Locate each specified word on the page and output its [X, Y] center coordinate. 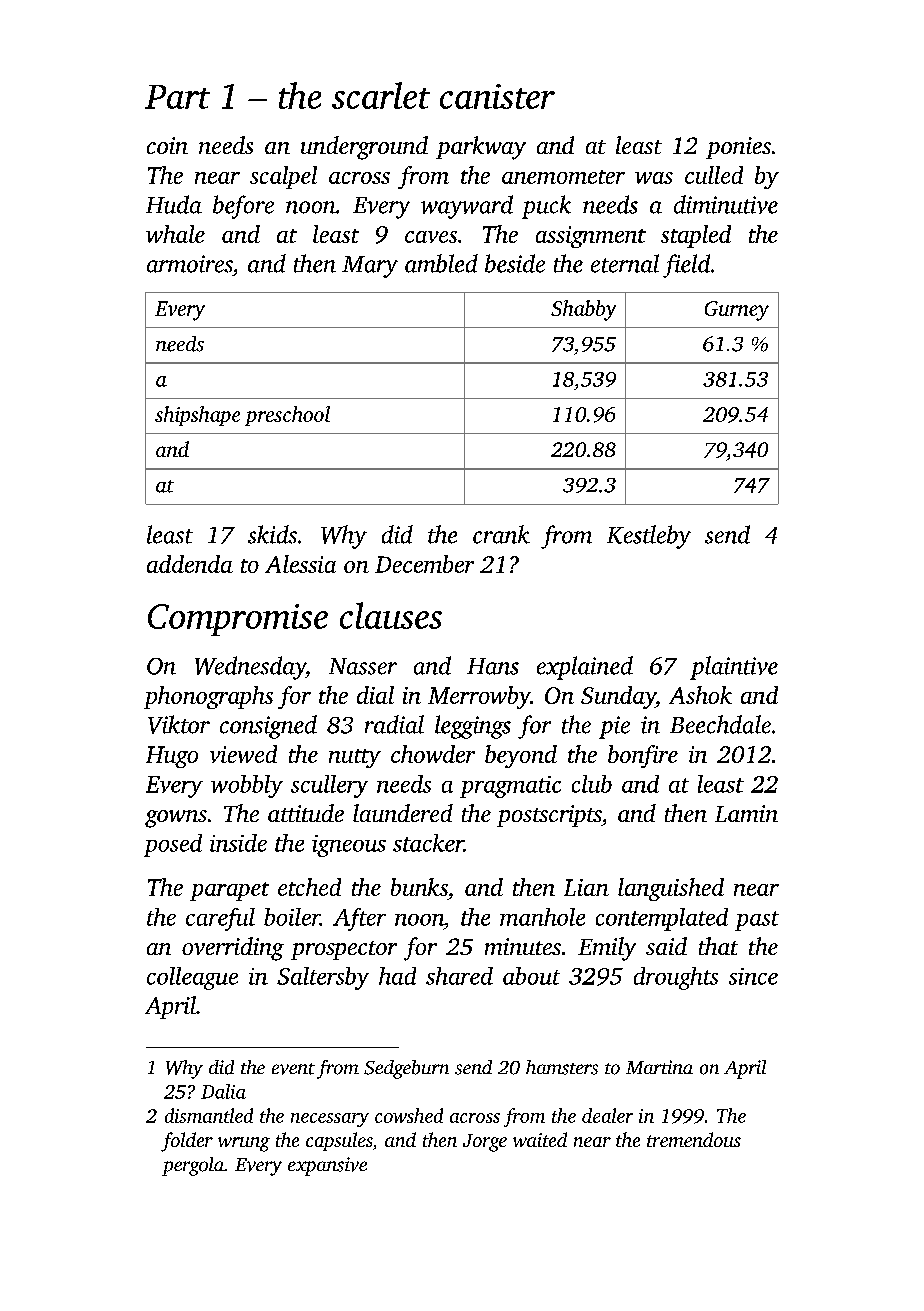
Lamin [746, 813]
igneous [349, 846]
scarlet [381, 95]
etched [309, 887]
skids [272, 534]
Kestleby [649, 537]
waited [540, 1139]
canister [497, 96]
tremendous [694, 1139]
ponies [738, 148]
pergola [193, 1166]
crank [501, 534]
